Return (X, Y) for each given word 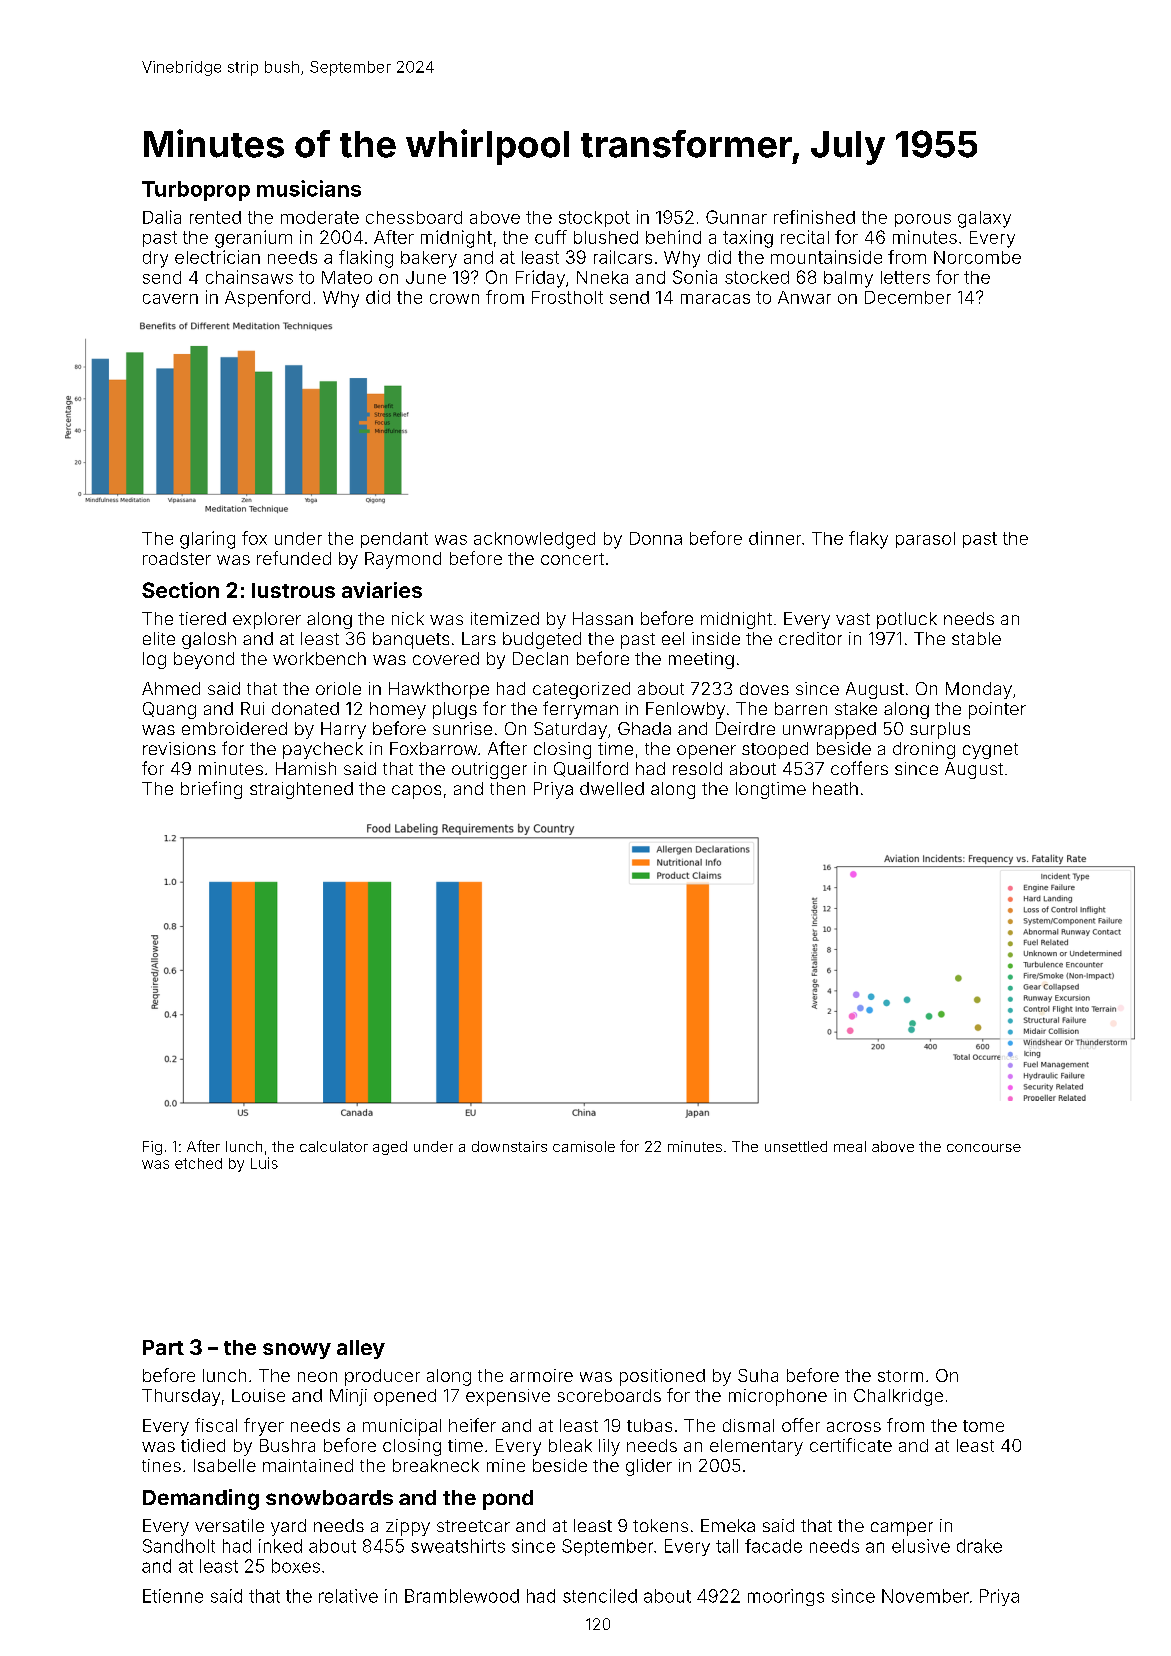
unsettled (796, 1146)
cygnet (990, 751)
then (507, 788)
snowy (297, 1351)
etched (198, 1163)
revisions (179, 748)
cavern (170, 299)
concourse (984, 1148)
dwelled (612, 788)
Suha (758, 1375)
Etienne (173, 1596)
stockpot (594, 219)
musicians (309, 188)
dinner (775, 538)
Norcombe (977, 257)
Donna (656, 538)
